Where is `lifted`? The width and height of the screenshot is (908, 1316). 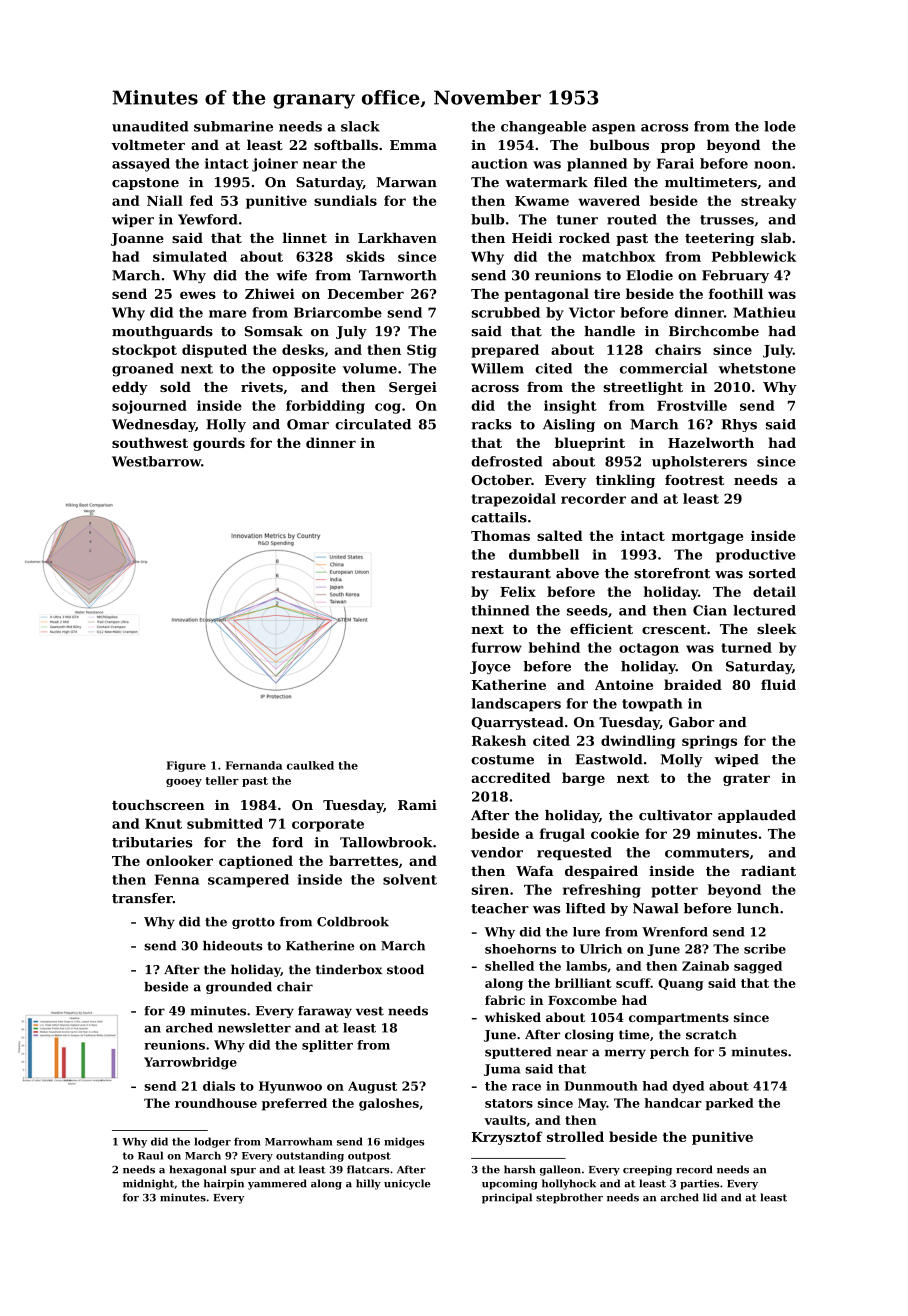 lifted is located at coordinates (586, 908).
